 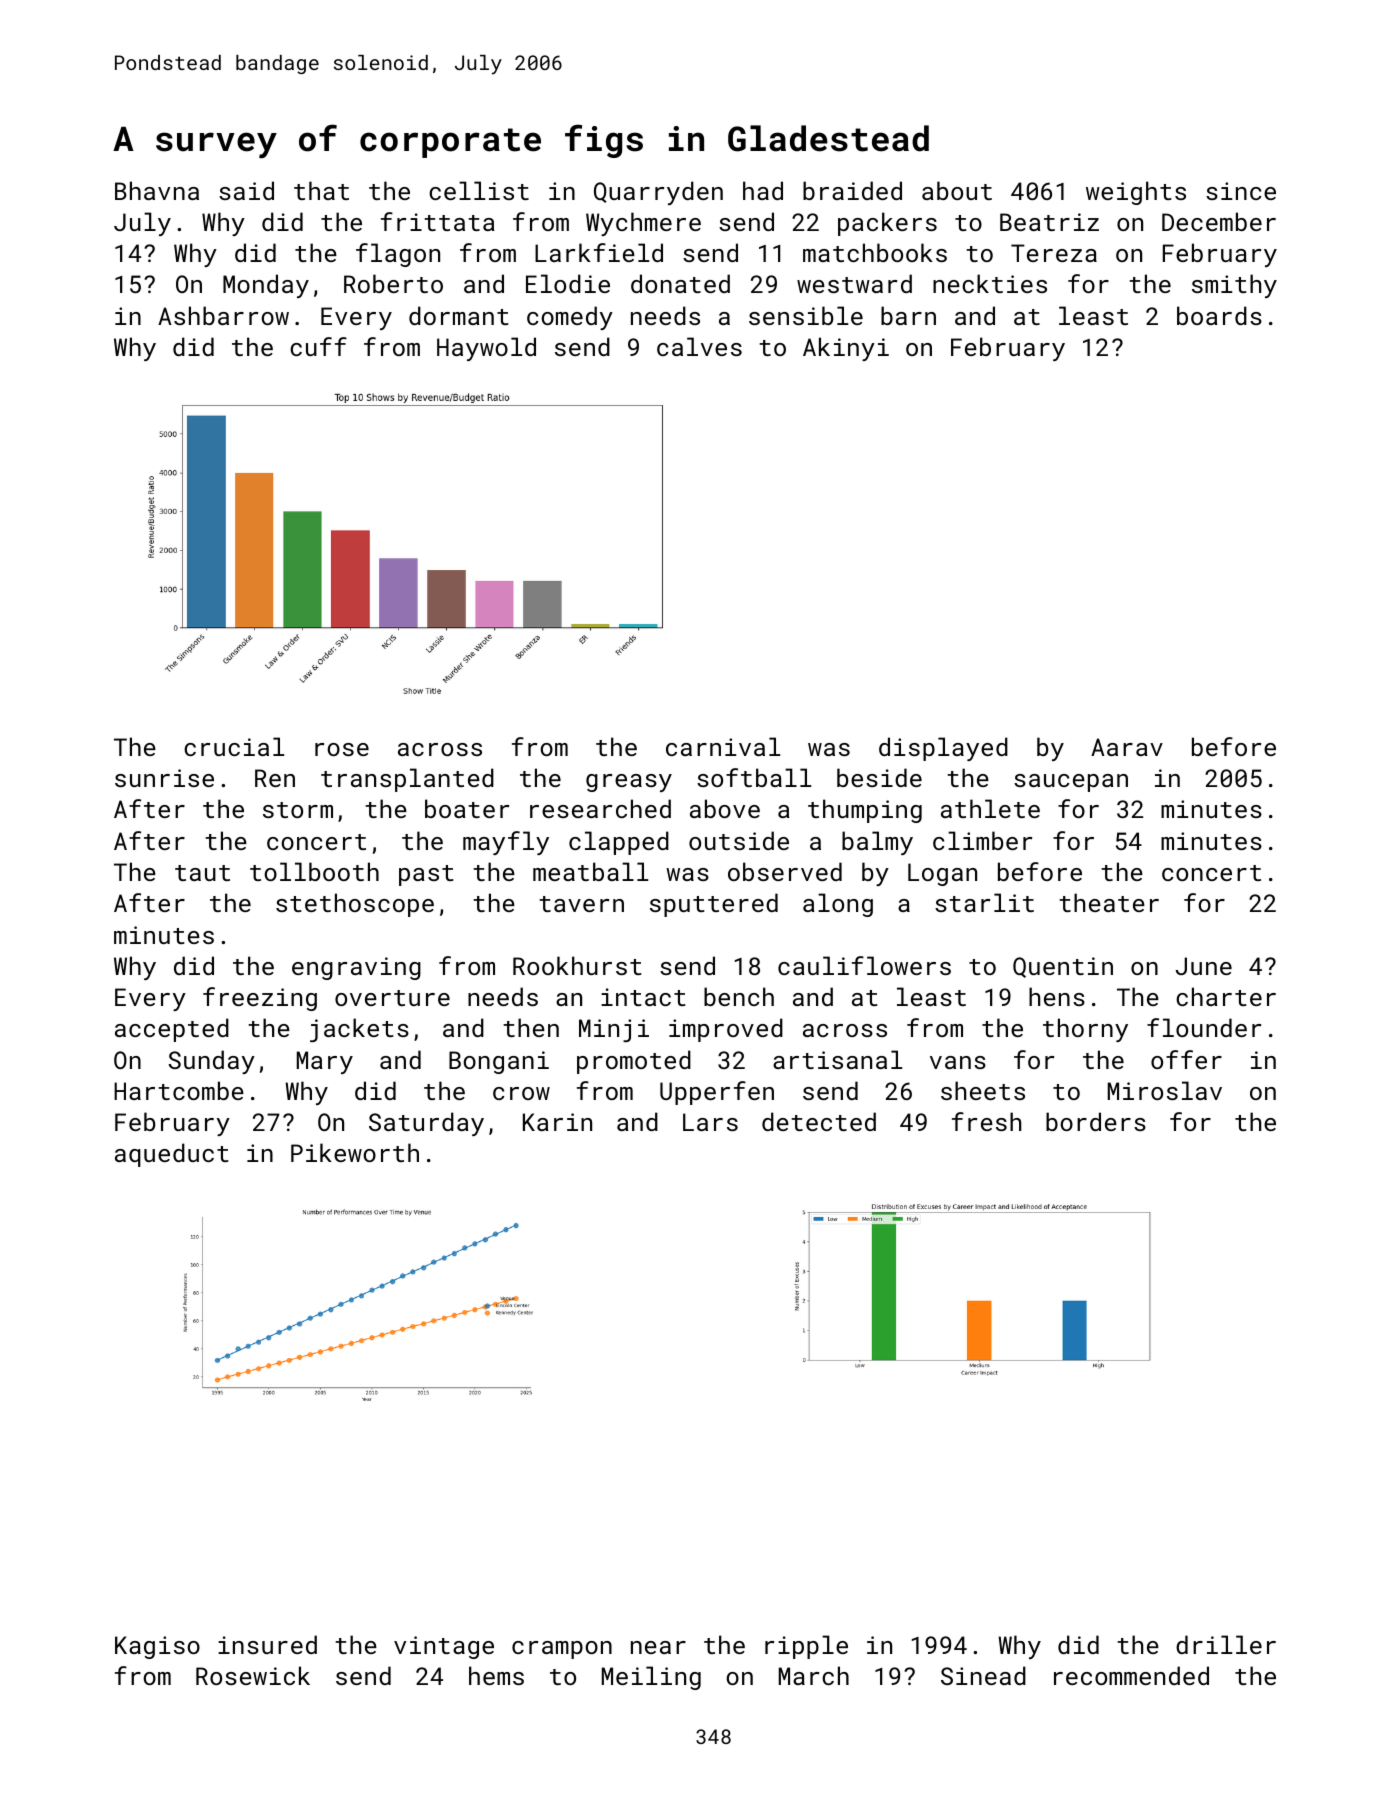 What do you see at coordinates (157, 190) in the document?
I see `Bhavna` at bounding box center [157, 190].
